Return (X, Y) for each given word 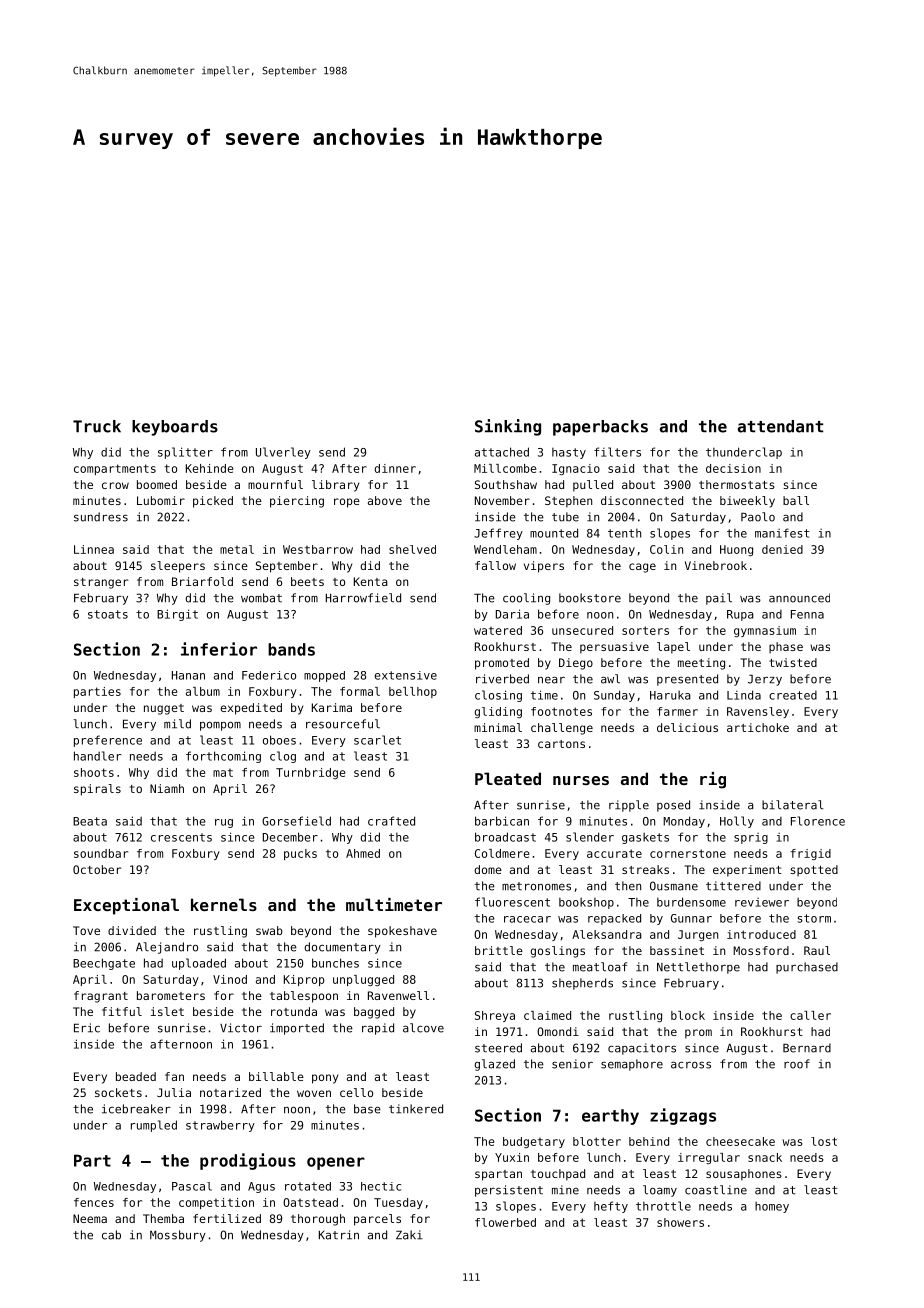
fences (94, 1202)
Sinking (508, 427)
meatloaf (600, 967)
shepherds (582, 984)
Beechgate (104, 964)
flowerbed (505, 1222)
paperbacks (600, 428)
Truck (97, 426)
